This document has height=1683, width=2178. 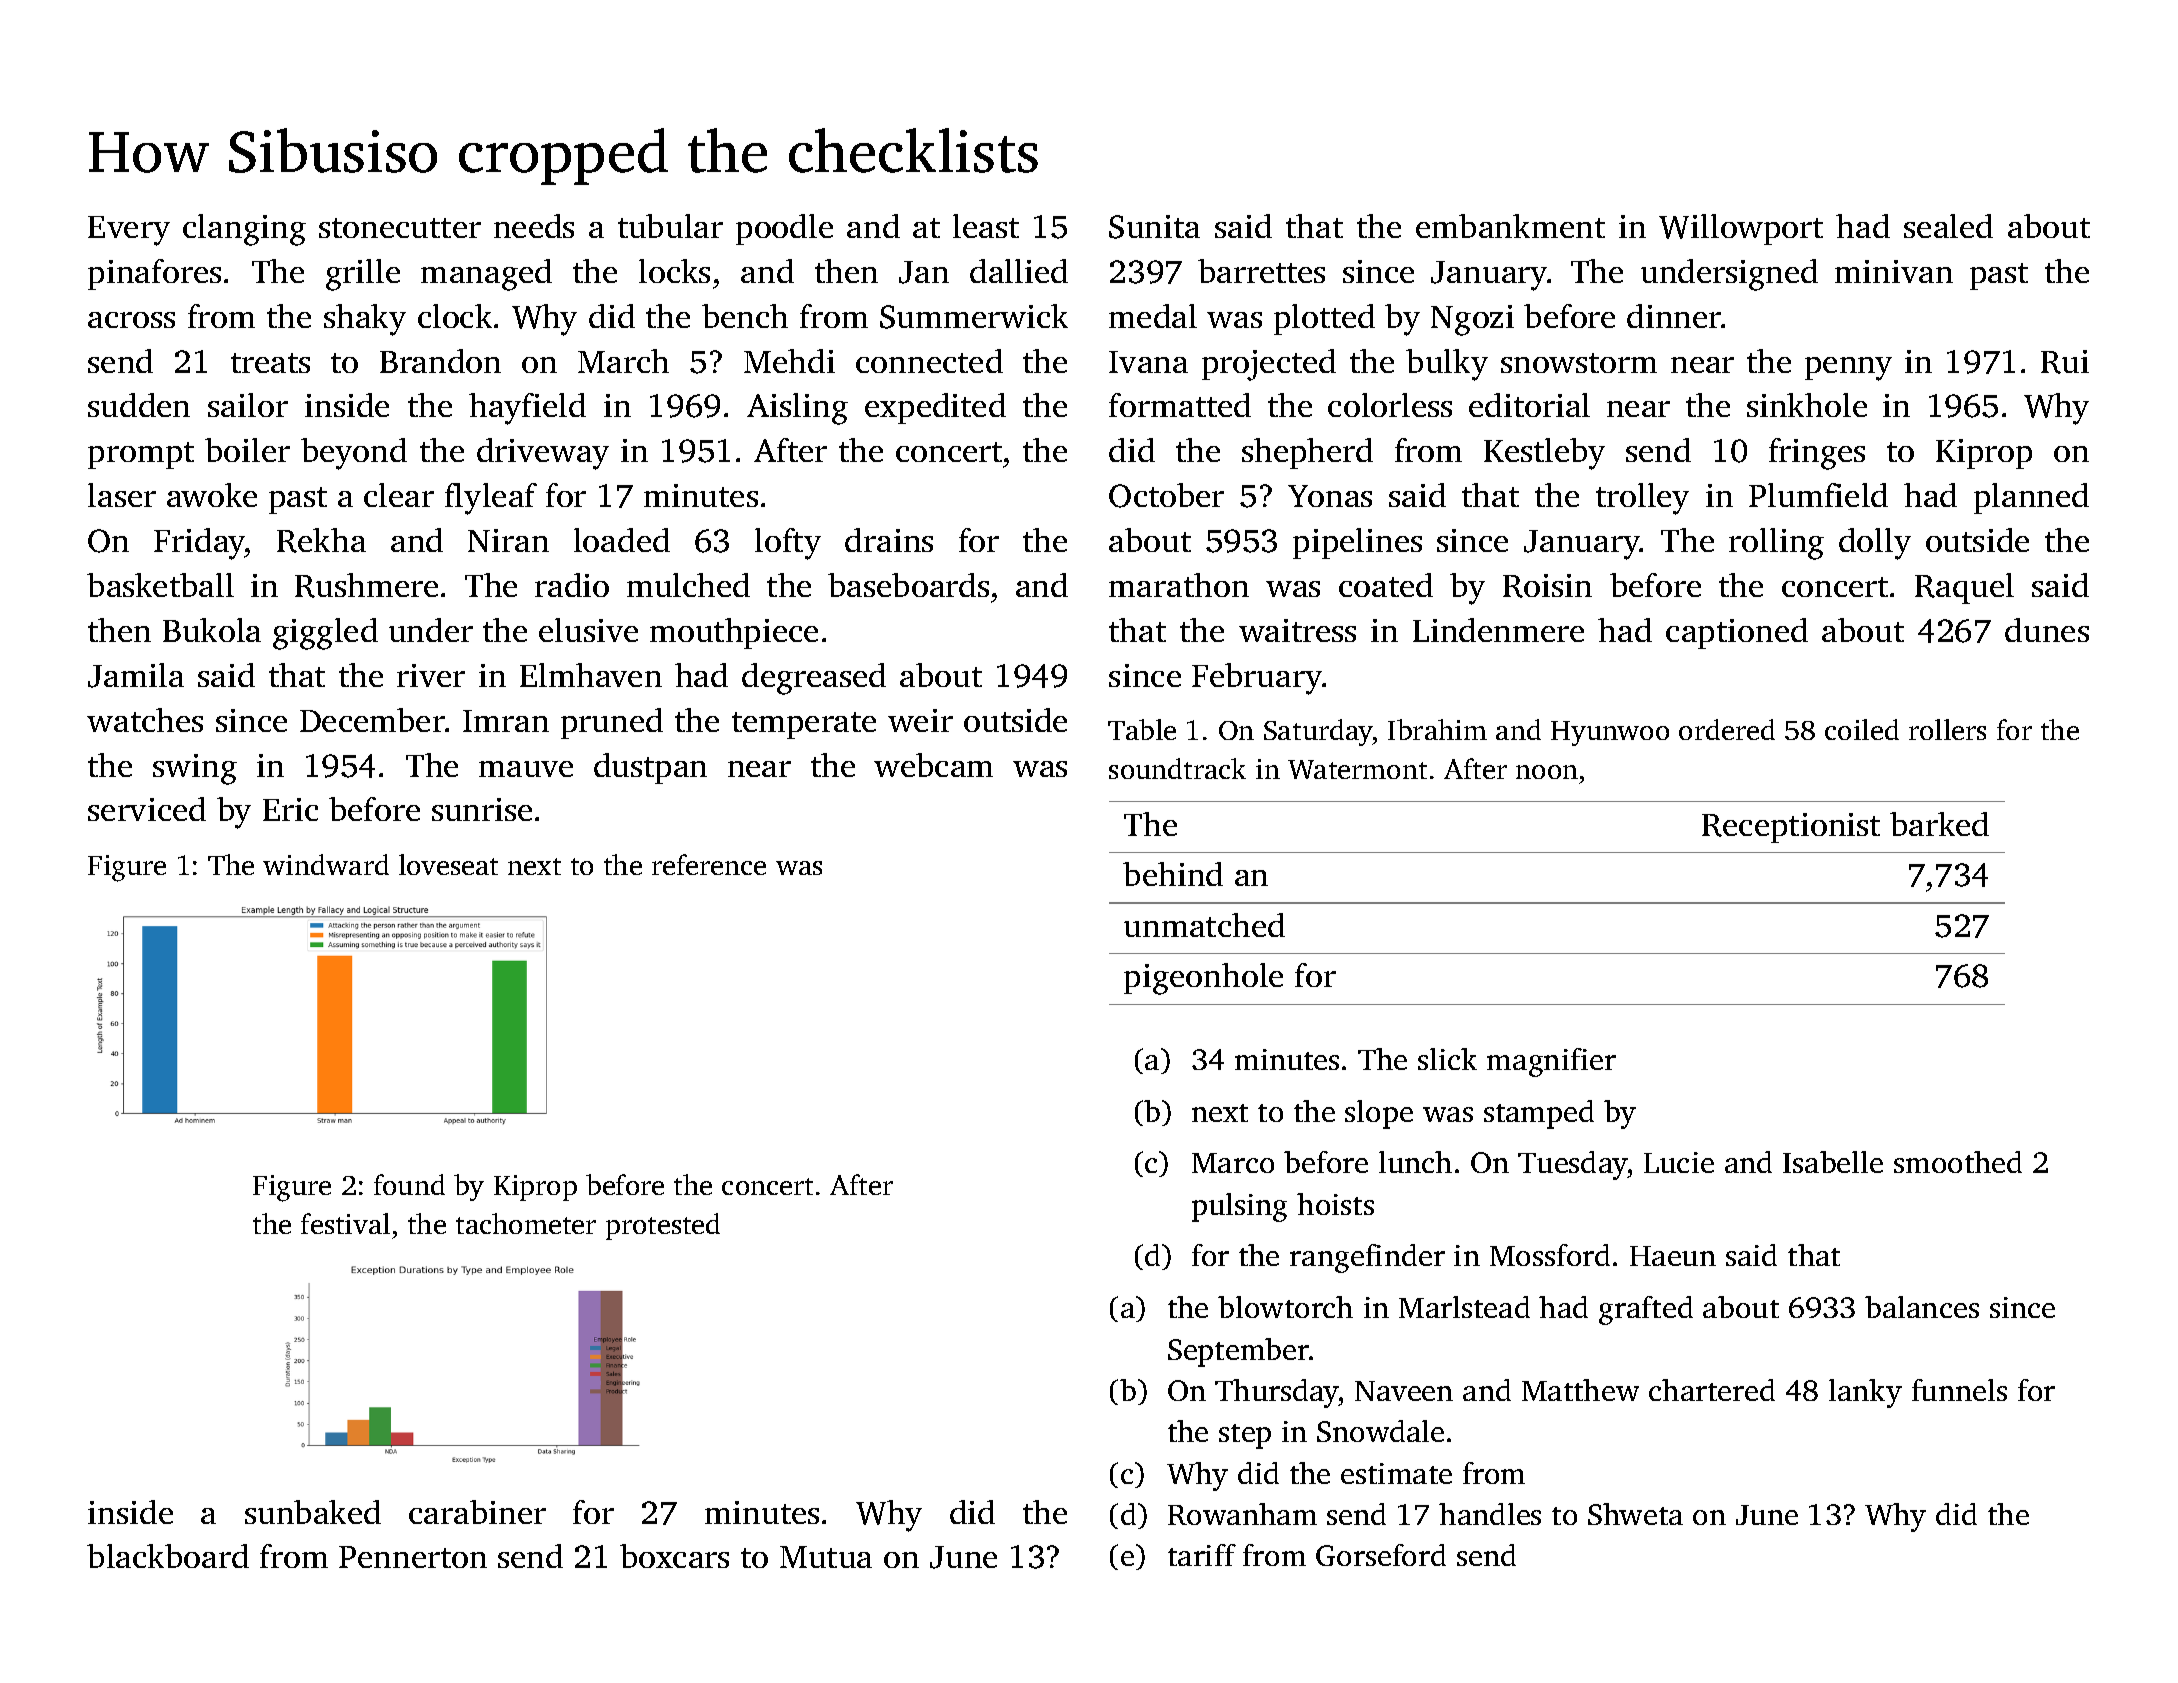 I want to click on lanky, so click(x=1865, y=1393).
